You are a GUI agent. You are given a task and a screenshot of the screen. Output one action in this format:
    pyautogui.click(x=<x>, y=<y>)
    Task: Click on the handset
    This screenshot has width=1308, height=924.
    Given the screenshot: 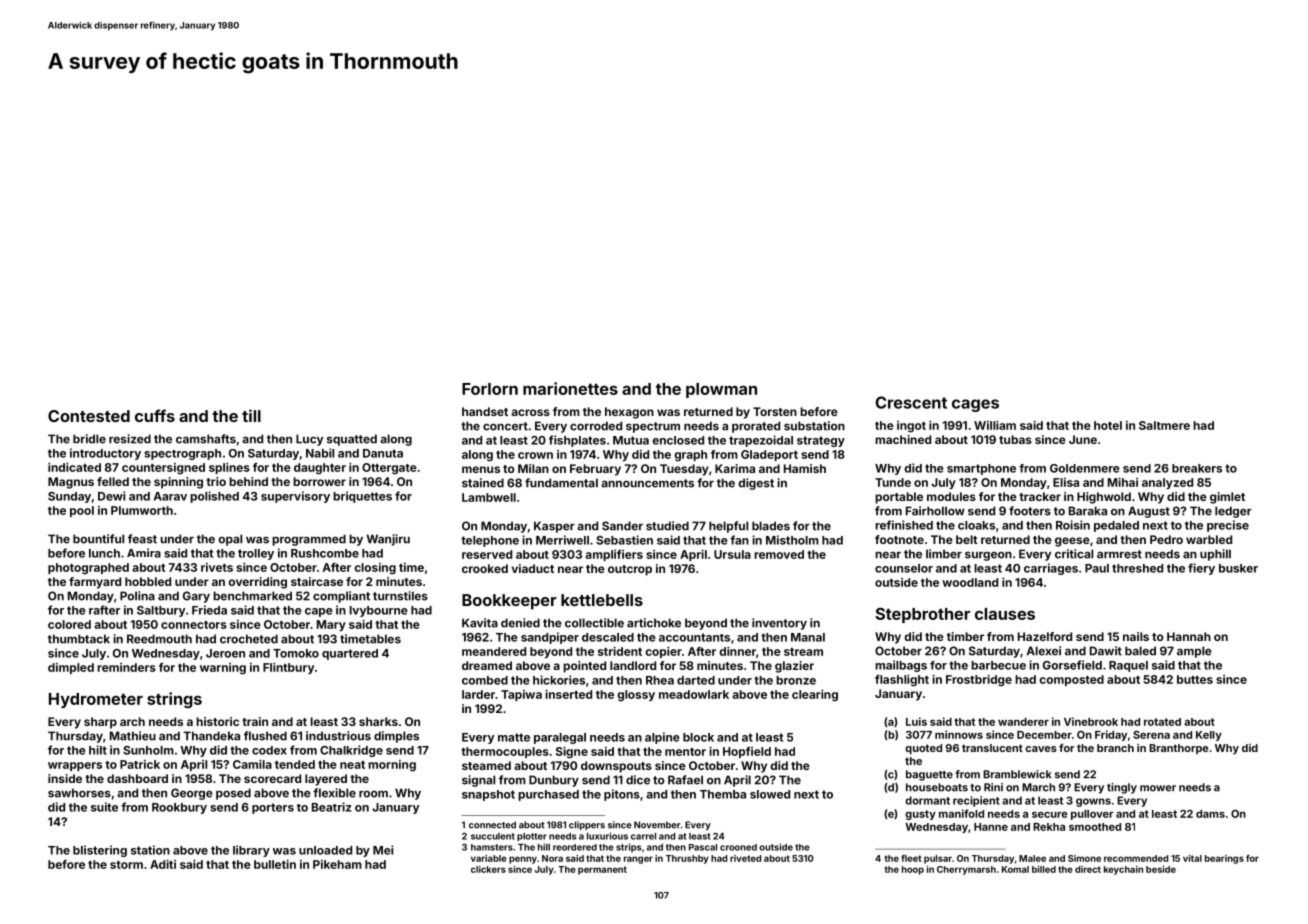 What is the action you would take?
    pyautogui.click(x=485, y=411)
